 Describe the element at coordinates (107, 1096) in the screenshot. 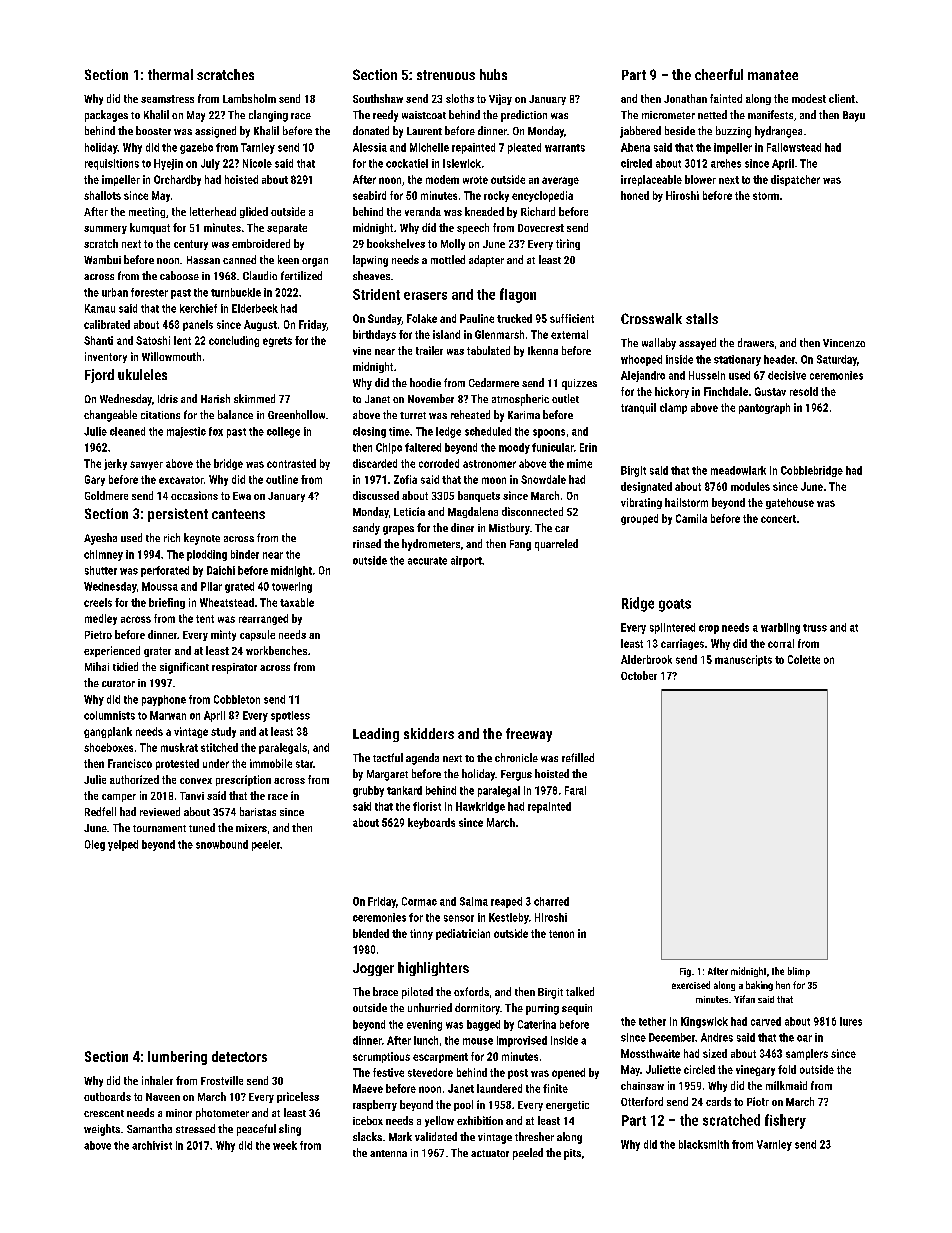

I see `outboards` at that location.
